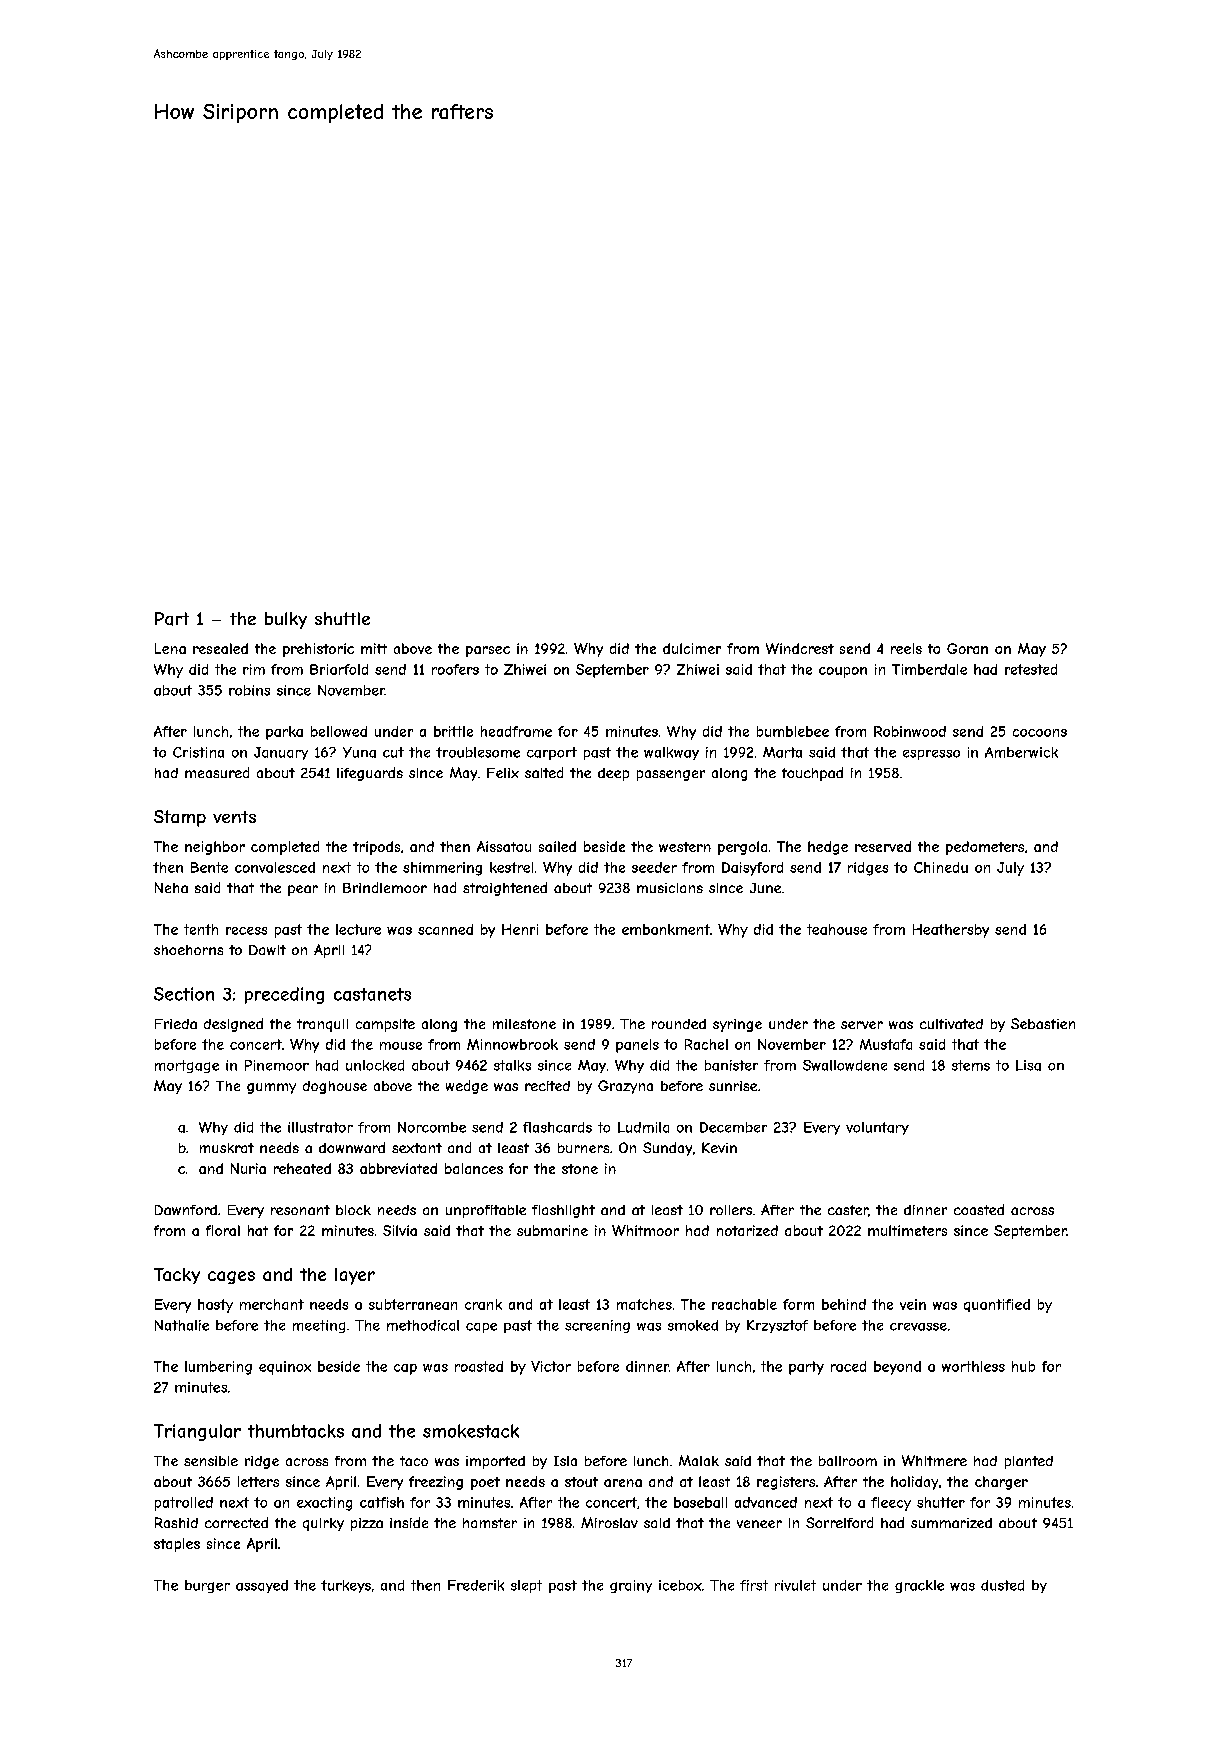 The height and width of the screenshot is (1741, 1231). I want to click on gummy, so click(271, 1088).
